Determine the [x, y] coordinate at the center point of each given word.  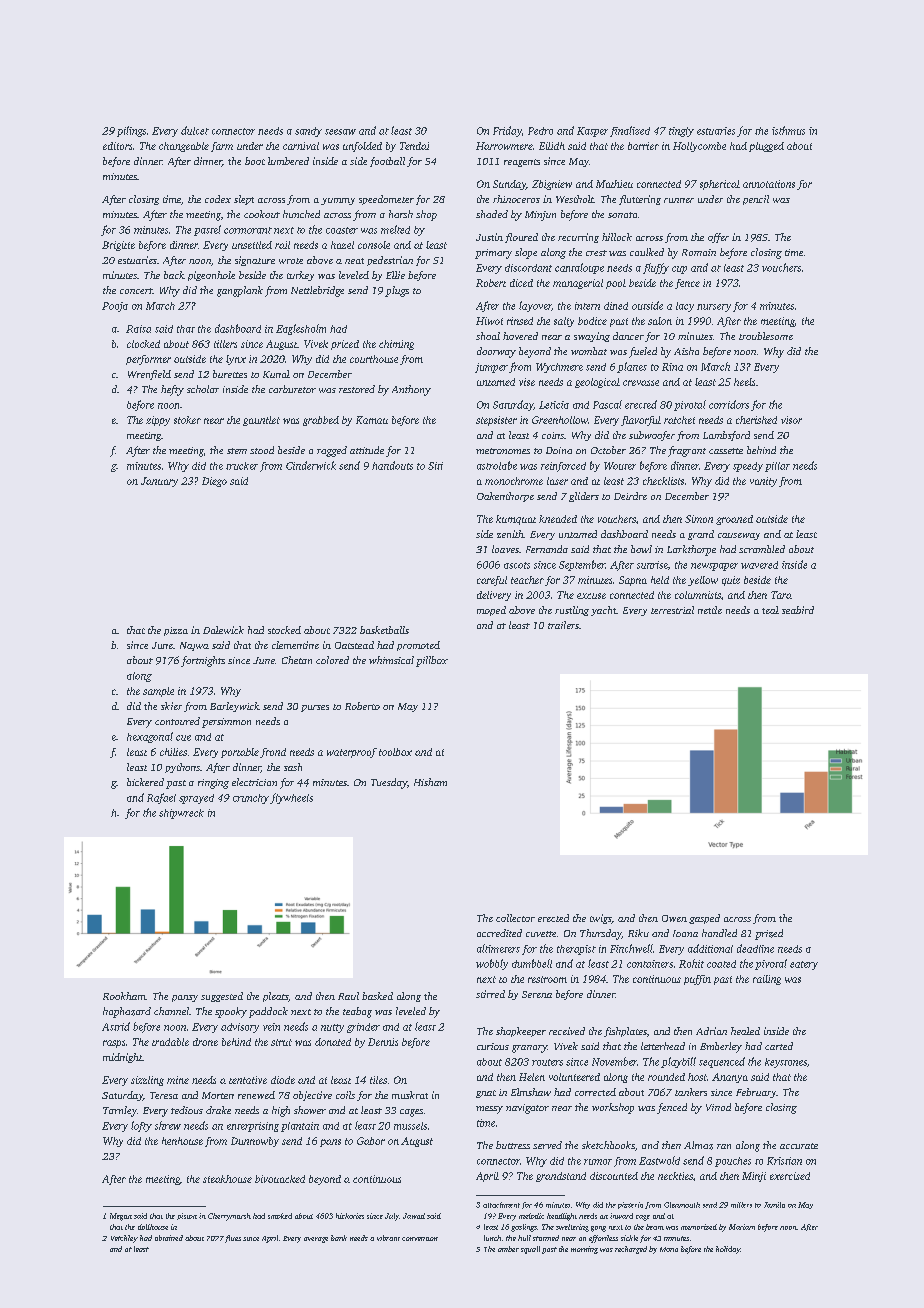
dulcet [195, 130]
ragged [332, 451]
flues [233, 1239]
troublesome [766, 336]
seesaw [340, 132]
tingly [681, 132]
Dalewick [223, 630]
